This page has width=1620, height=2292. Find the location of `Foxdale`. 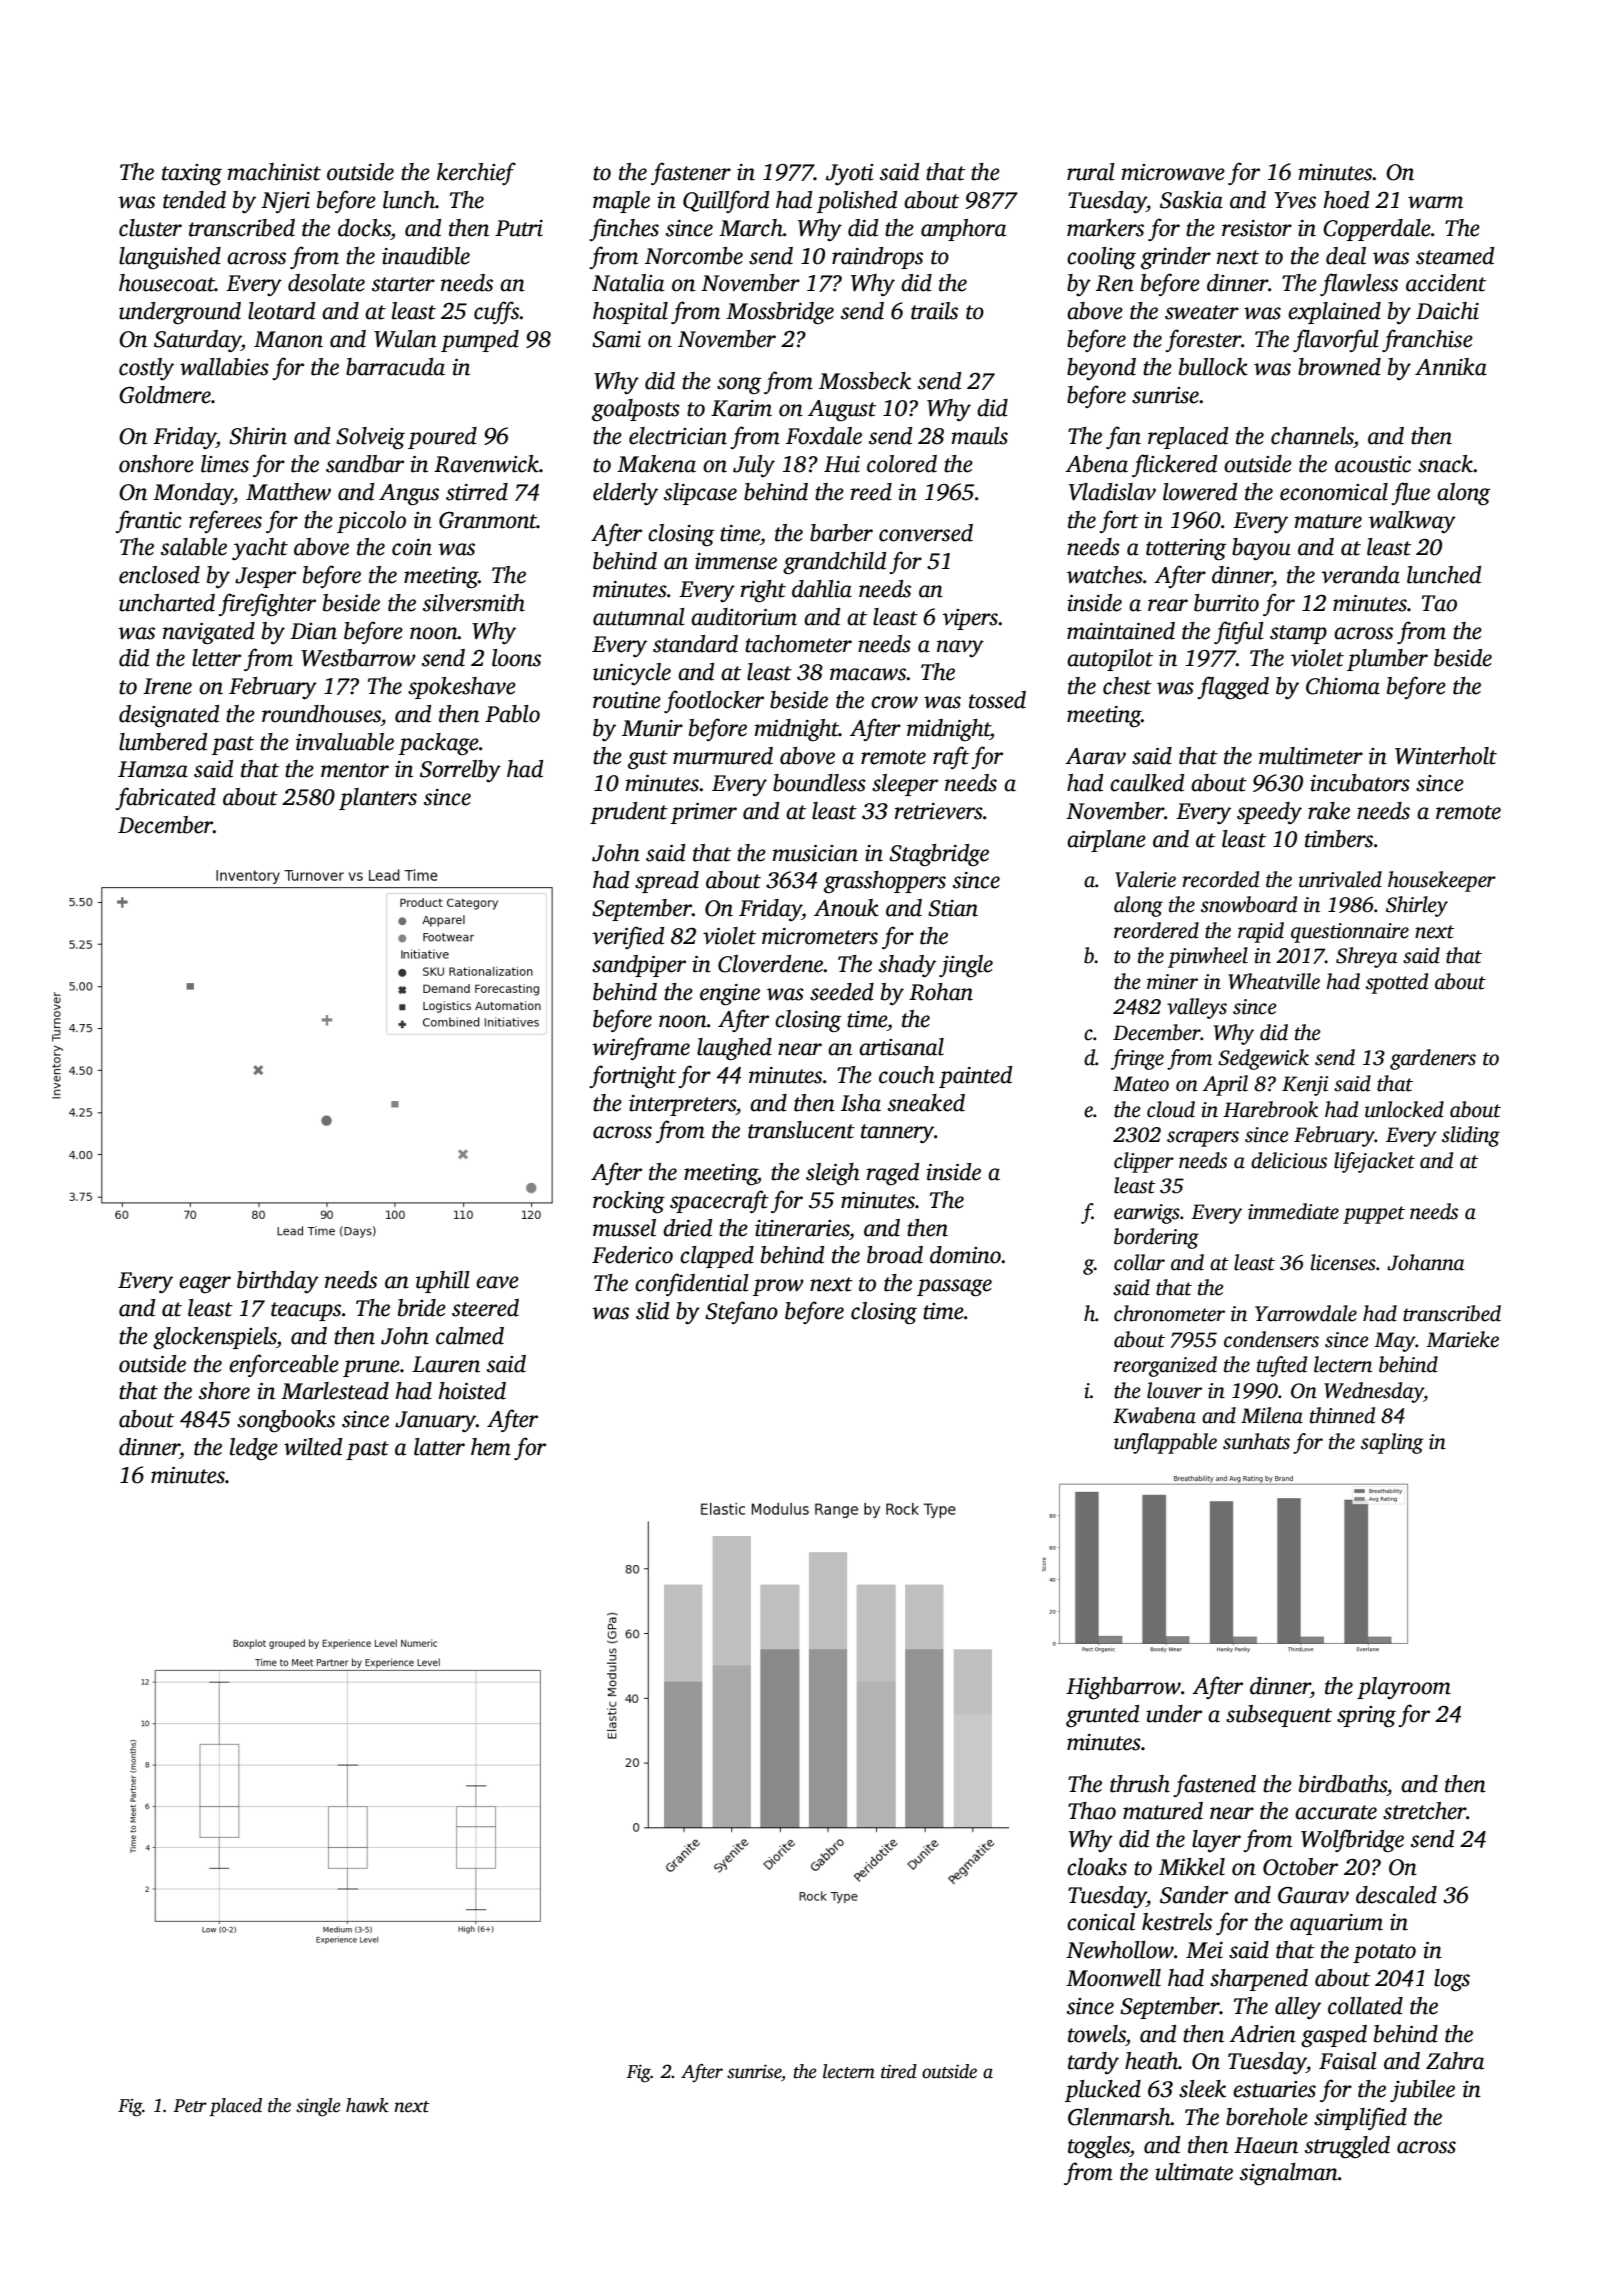

Foxdale is located at coordinates (824, 436).
